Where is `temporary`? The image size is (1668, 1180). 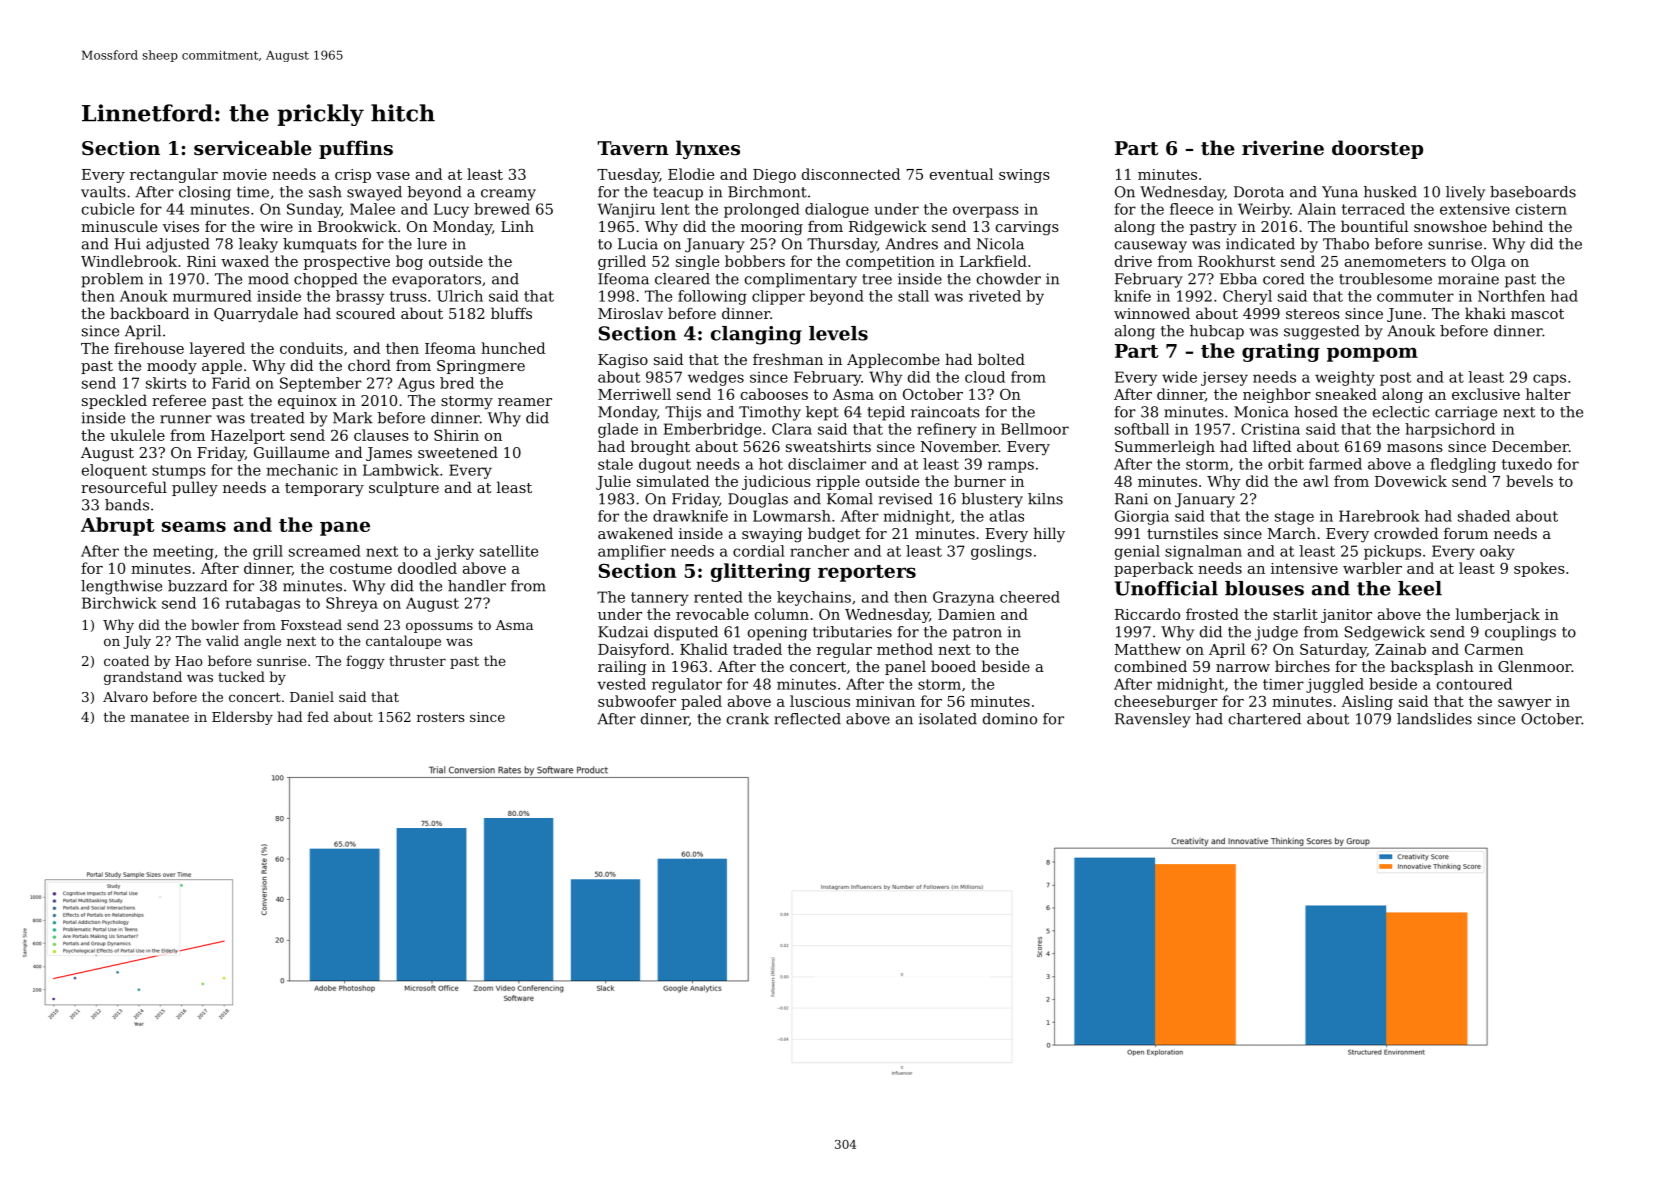
temporary is located at coordinates (324, 490).
